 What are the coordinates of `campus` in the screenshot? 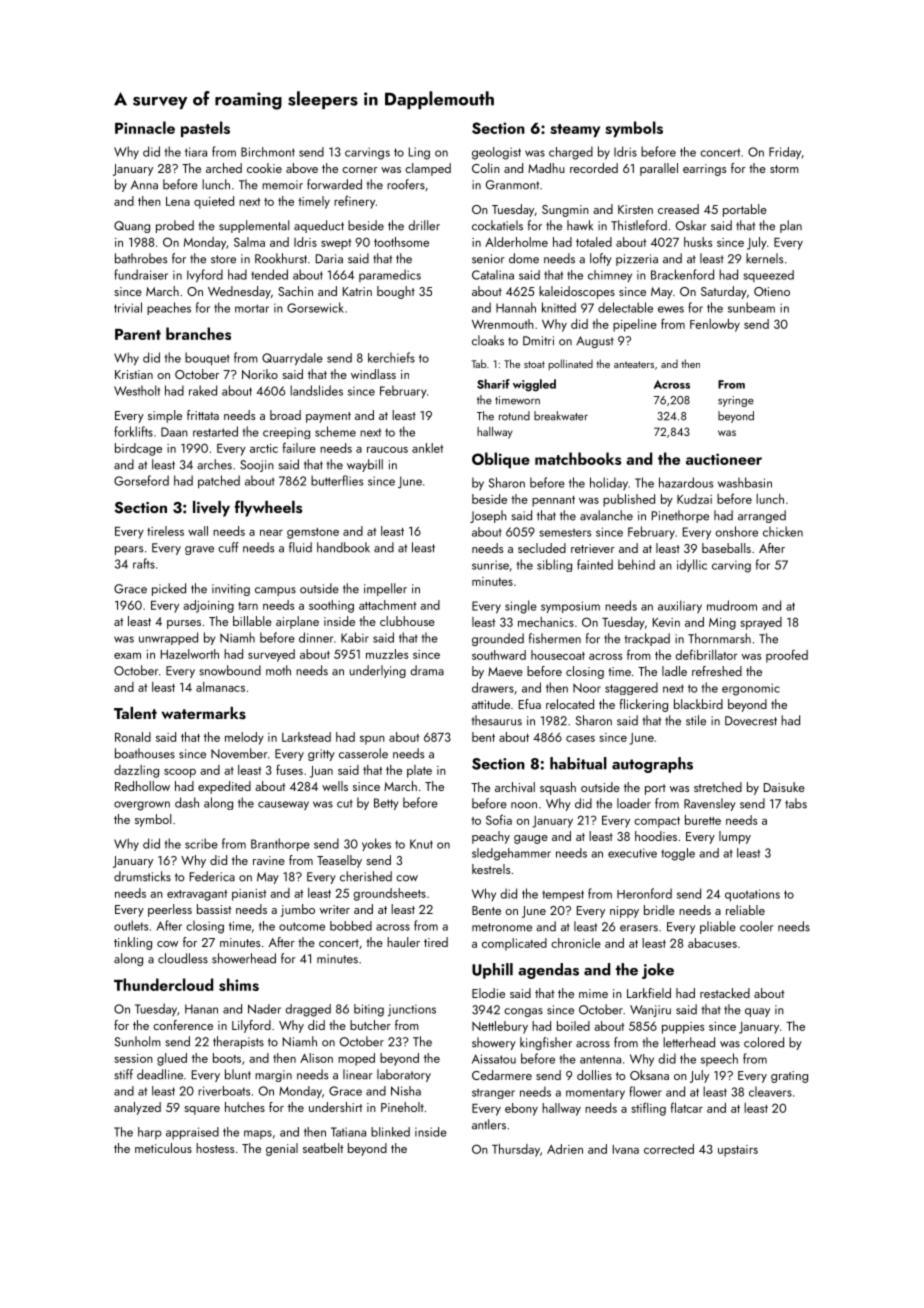 It's located at (275, 591).
